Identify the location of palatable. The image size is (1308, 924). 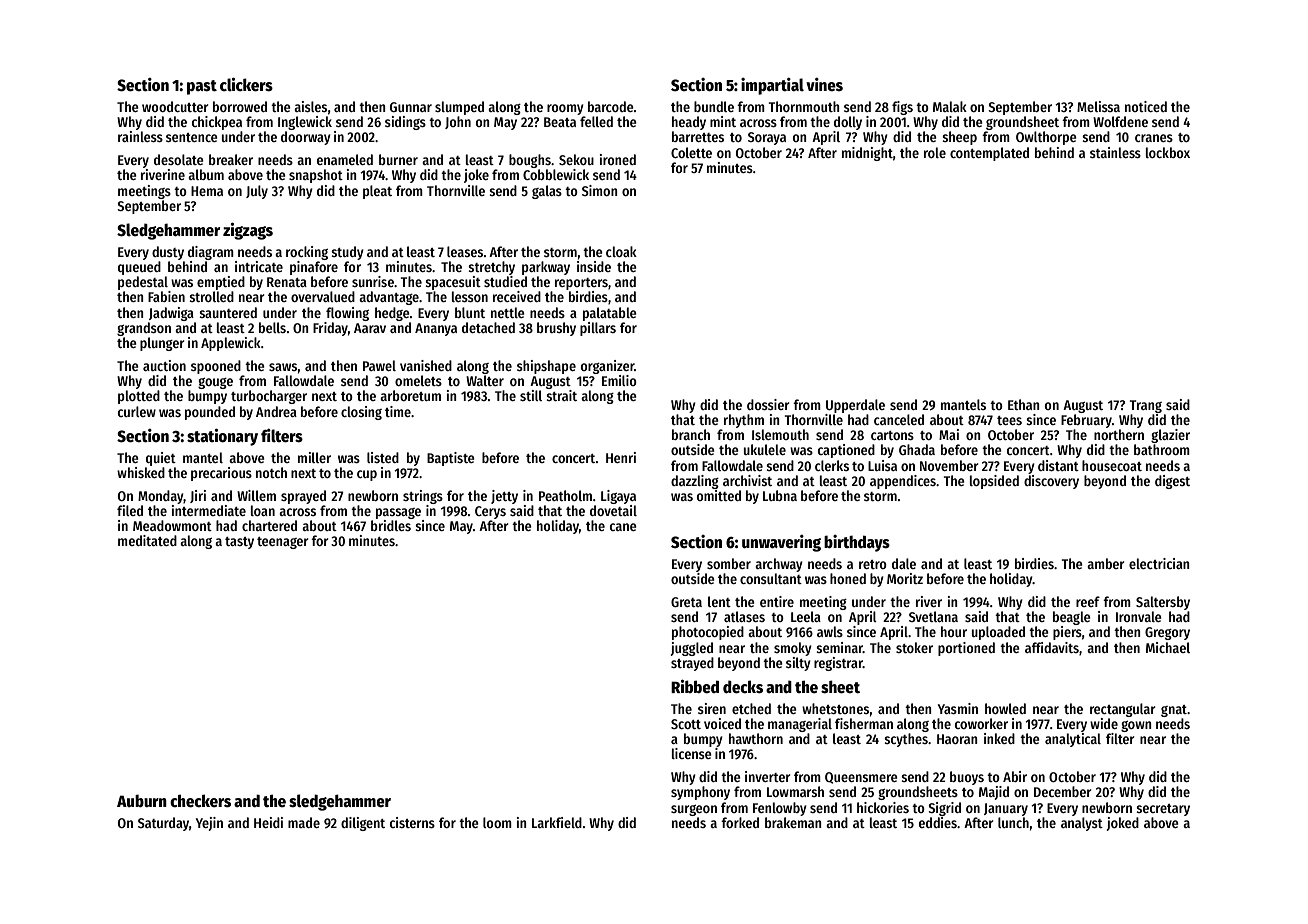
(610, 314).
